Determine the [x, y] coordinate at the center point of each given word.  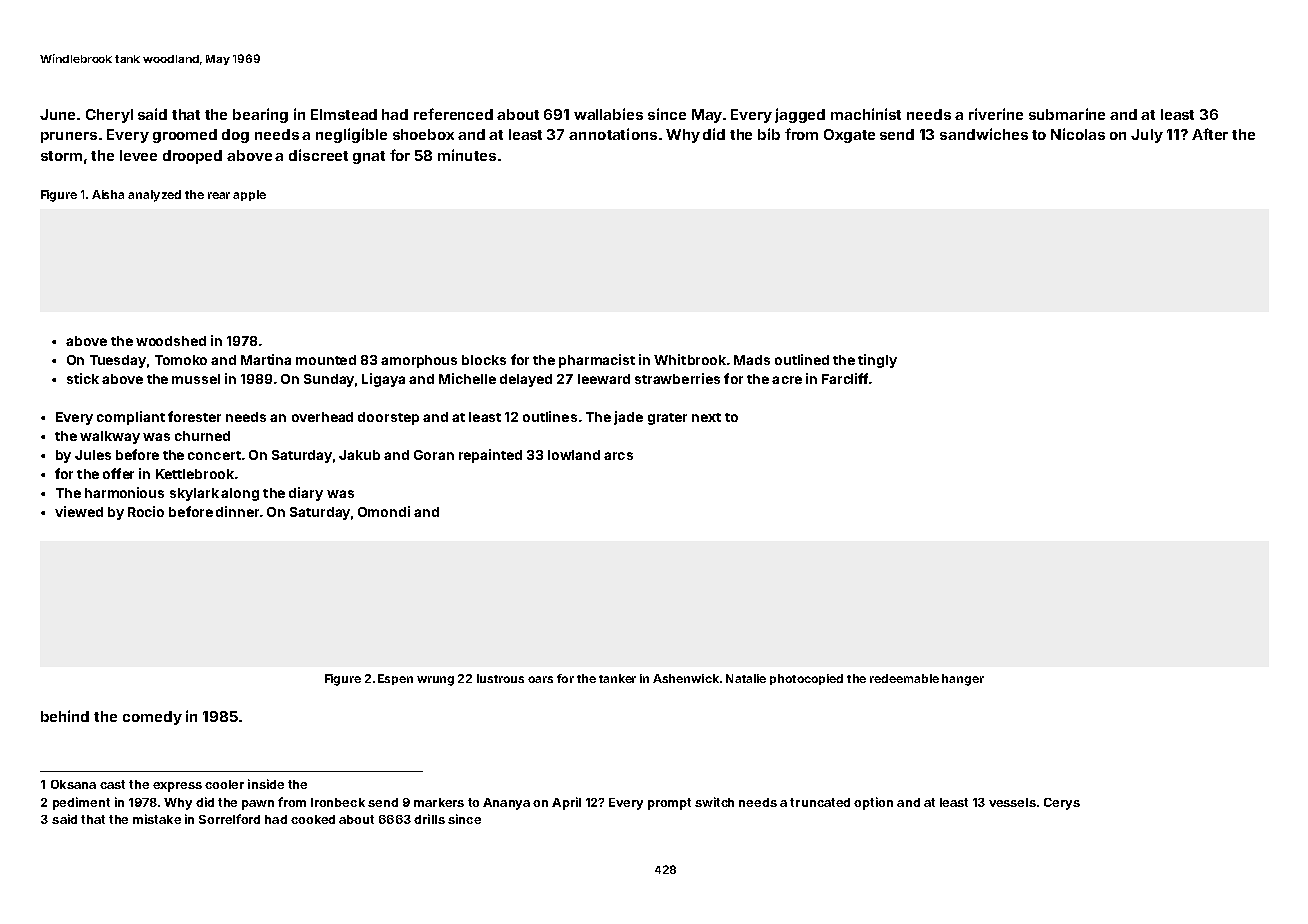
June [57, 114]
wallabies [608, 114]
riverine [996, 114]
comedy [152, 718]
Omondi [384, 511]
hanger [963, 680]
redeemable [904, 678]
